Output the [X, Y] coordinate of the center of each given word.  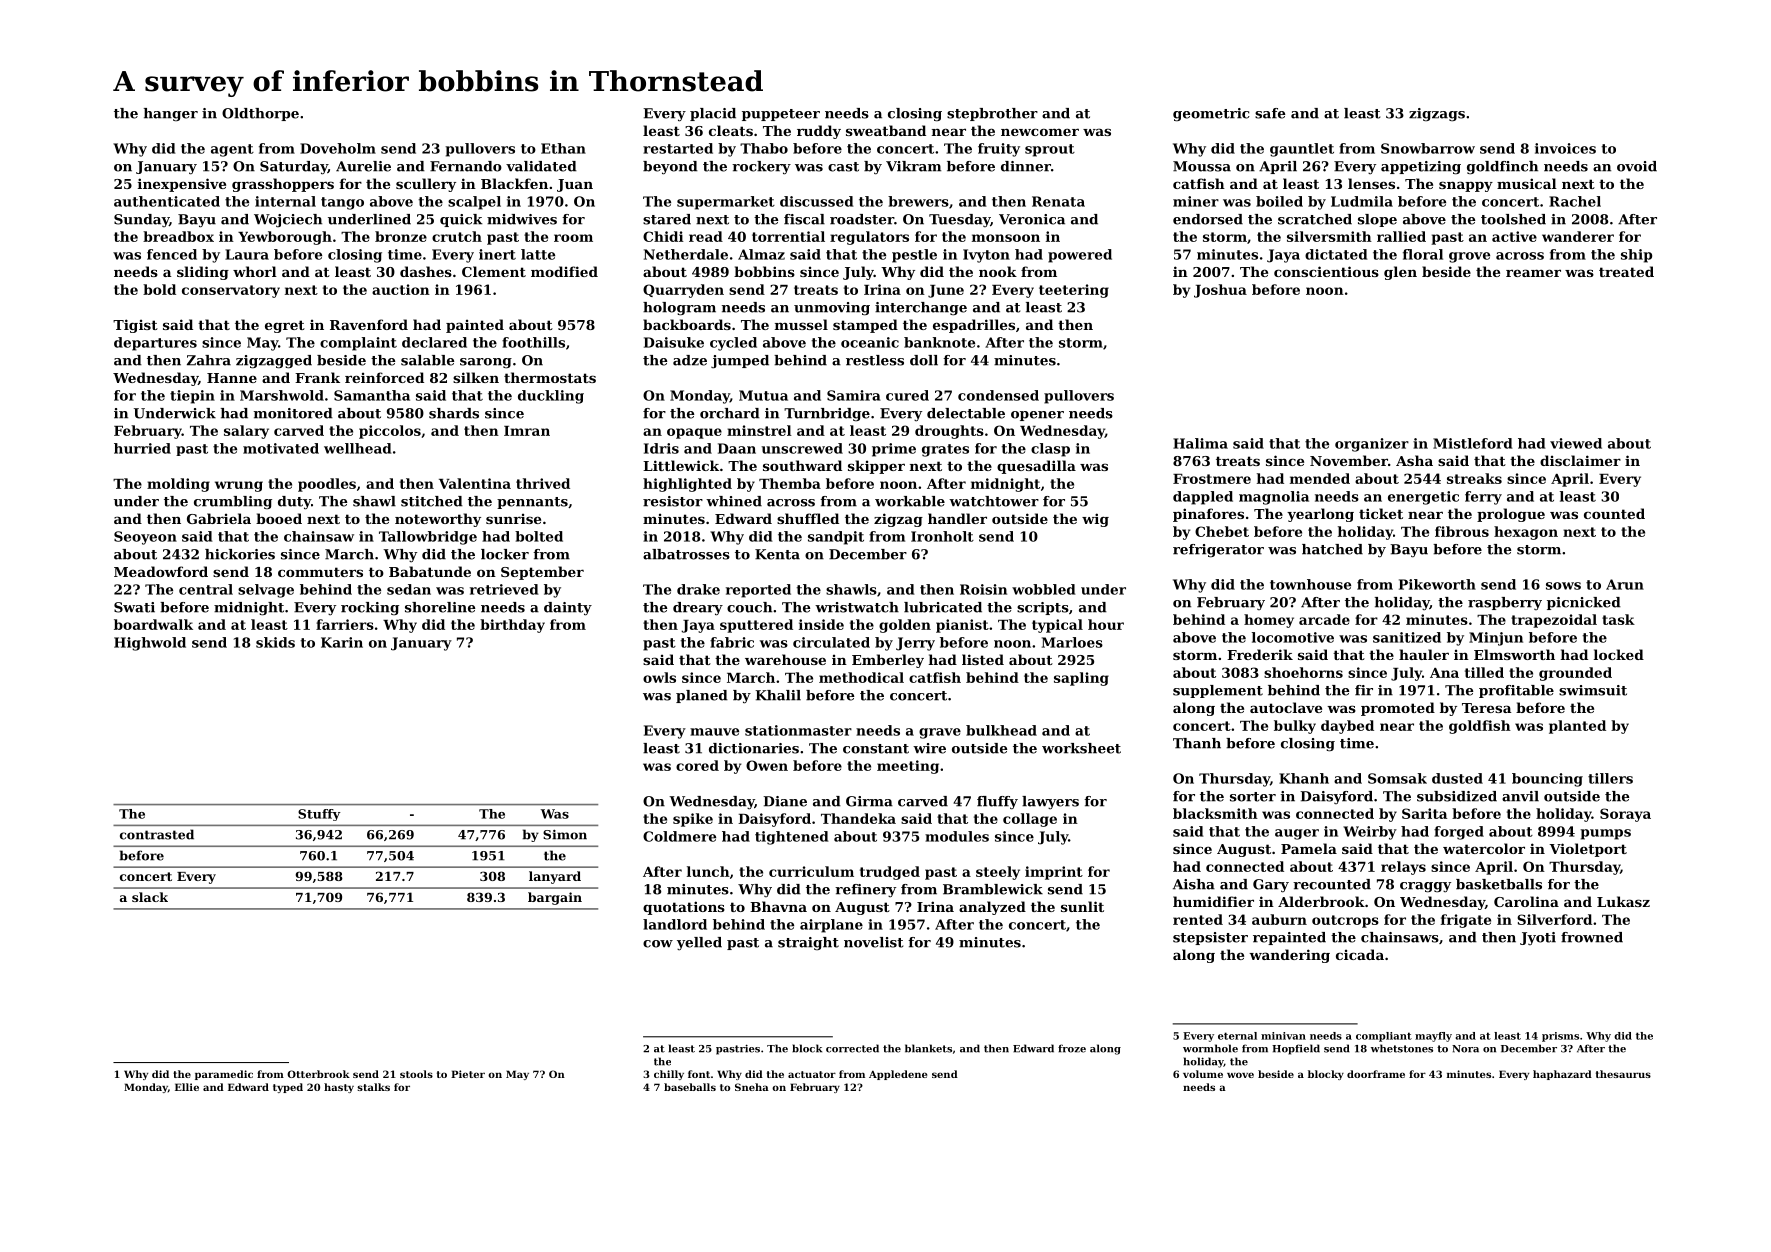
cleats [731, 130]
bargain [555, 898]
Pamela [1309, 848]
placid [713, 114]
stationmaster [798, 730]
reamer [1533, 273]
